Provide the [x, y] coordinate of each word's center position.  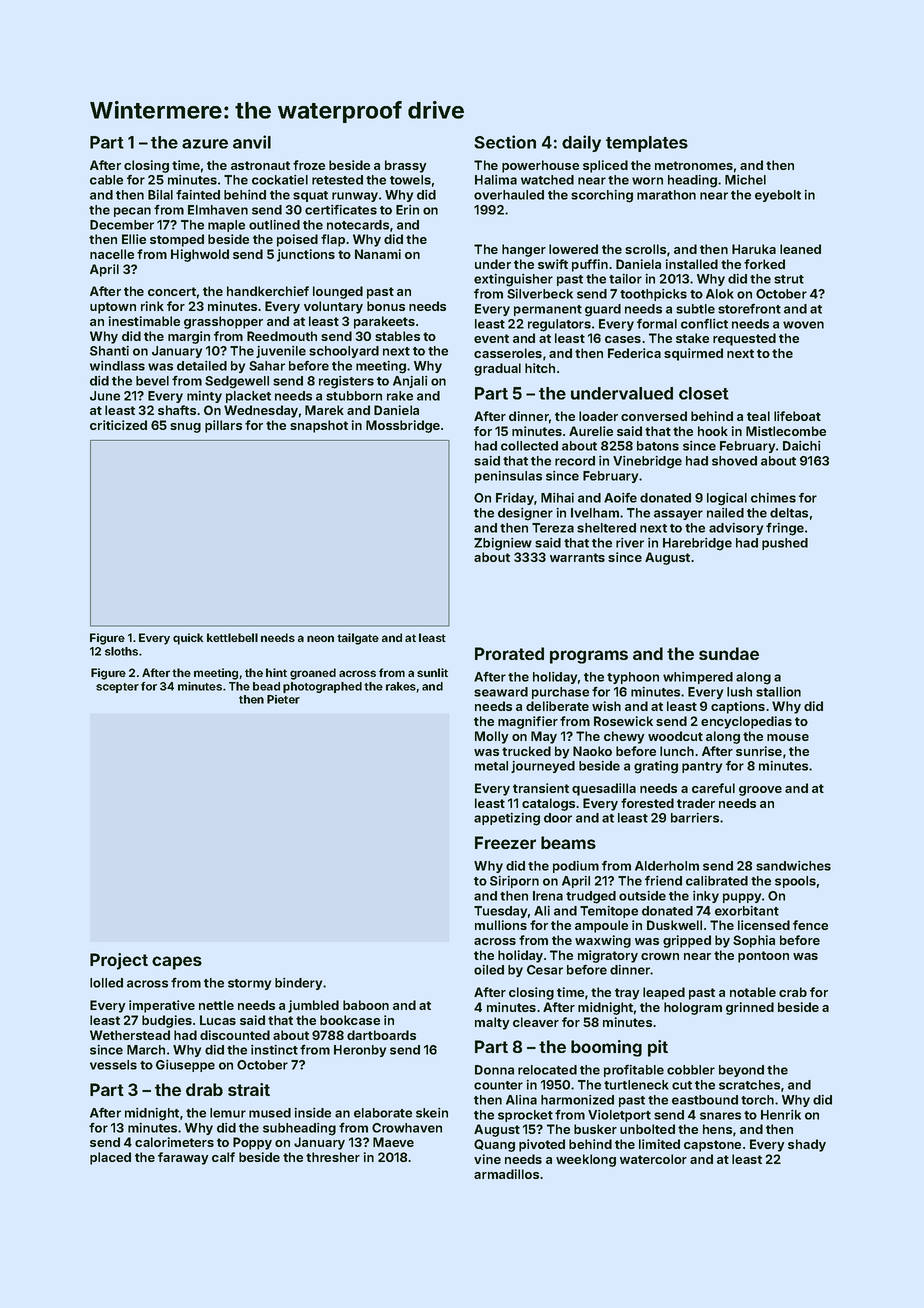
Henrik [781, 1115]
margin [189, 337]
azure [205, 144]
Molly [491, 737]
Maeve [393, 1142]
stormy [249, 984]
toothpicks [653, 295]
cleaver [536, 1022]
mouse [788, 737]
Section [505, 142]
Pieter [283, 699]
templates [647, 144]
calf [223, 1157]
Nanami [378, 254]
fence [810, 925]
